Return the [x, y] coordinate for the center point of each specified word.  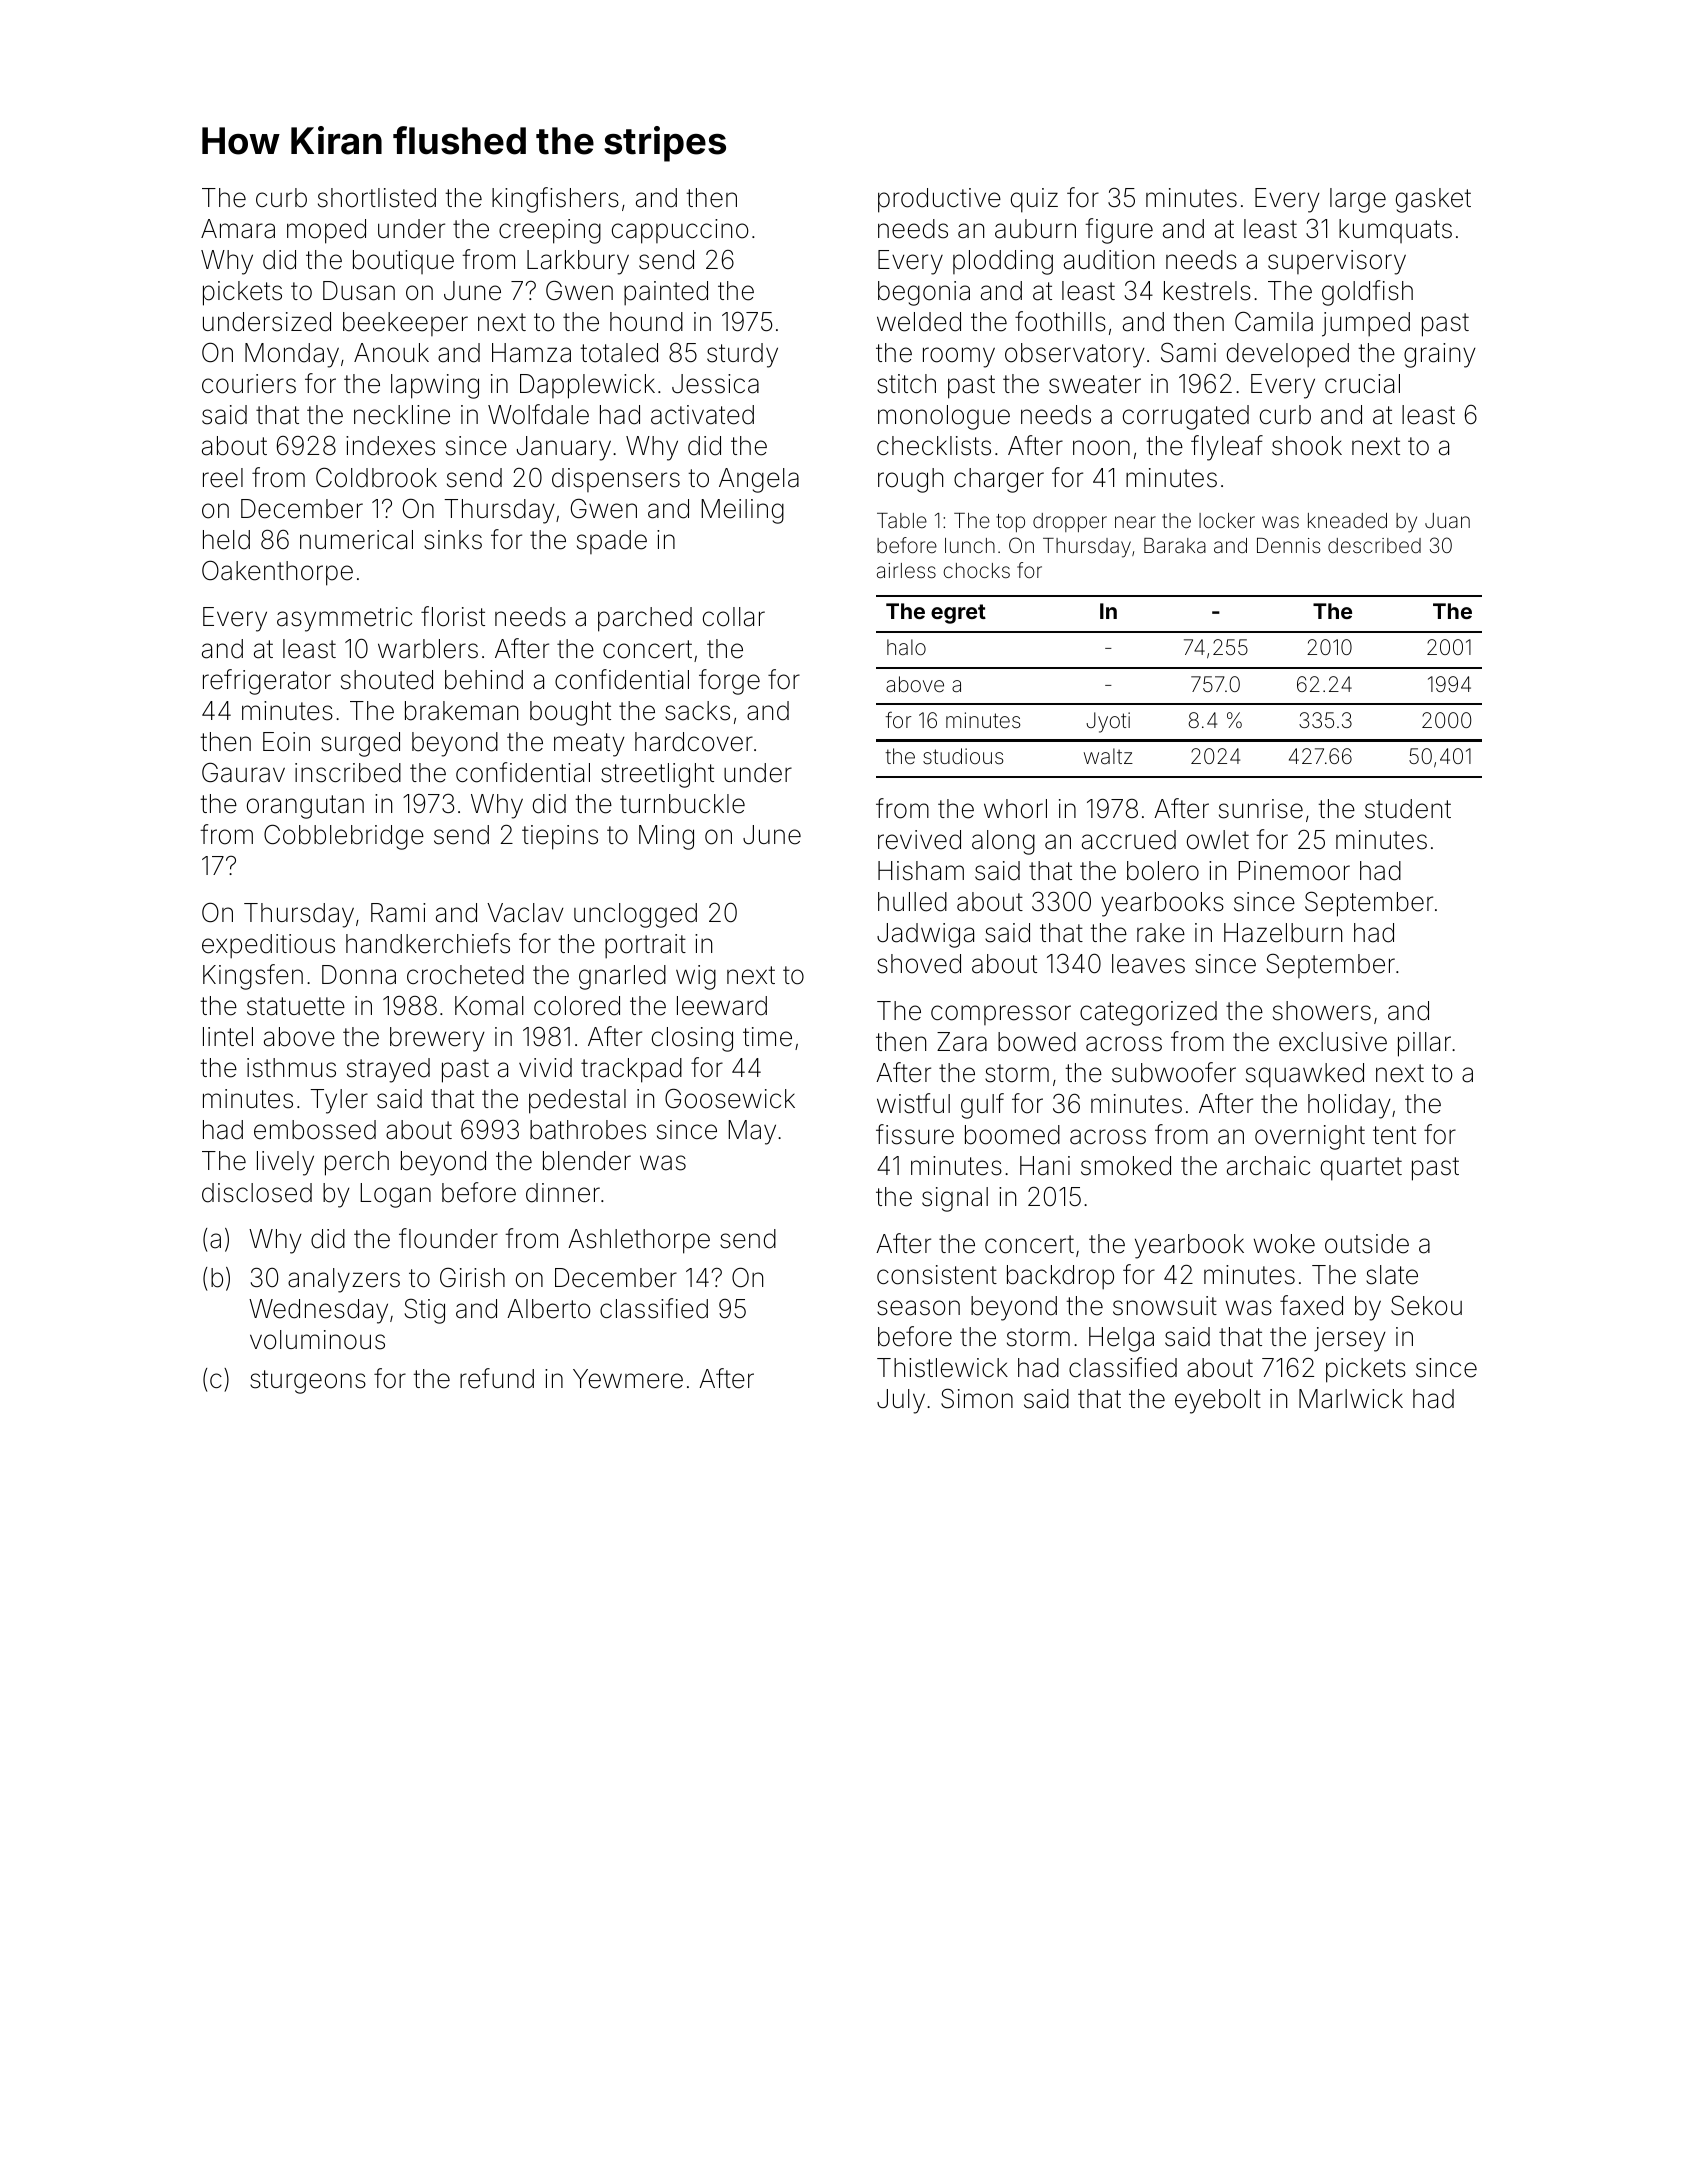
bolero [1163, 871]
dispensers [616, 480]
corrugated [1186, 417]
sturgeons [308, 1382]
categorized [1148, 1013]
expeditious [268, 946]
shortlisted [377, 198]
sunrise [1261, 809]
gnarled [622, 977]
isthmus [291, 1068]
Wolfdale [538, 414]
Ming [666, 837]
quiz [1034, 200]
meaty [589, 745]
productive [939, 200]
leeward [722, 1006]
